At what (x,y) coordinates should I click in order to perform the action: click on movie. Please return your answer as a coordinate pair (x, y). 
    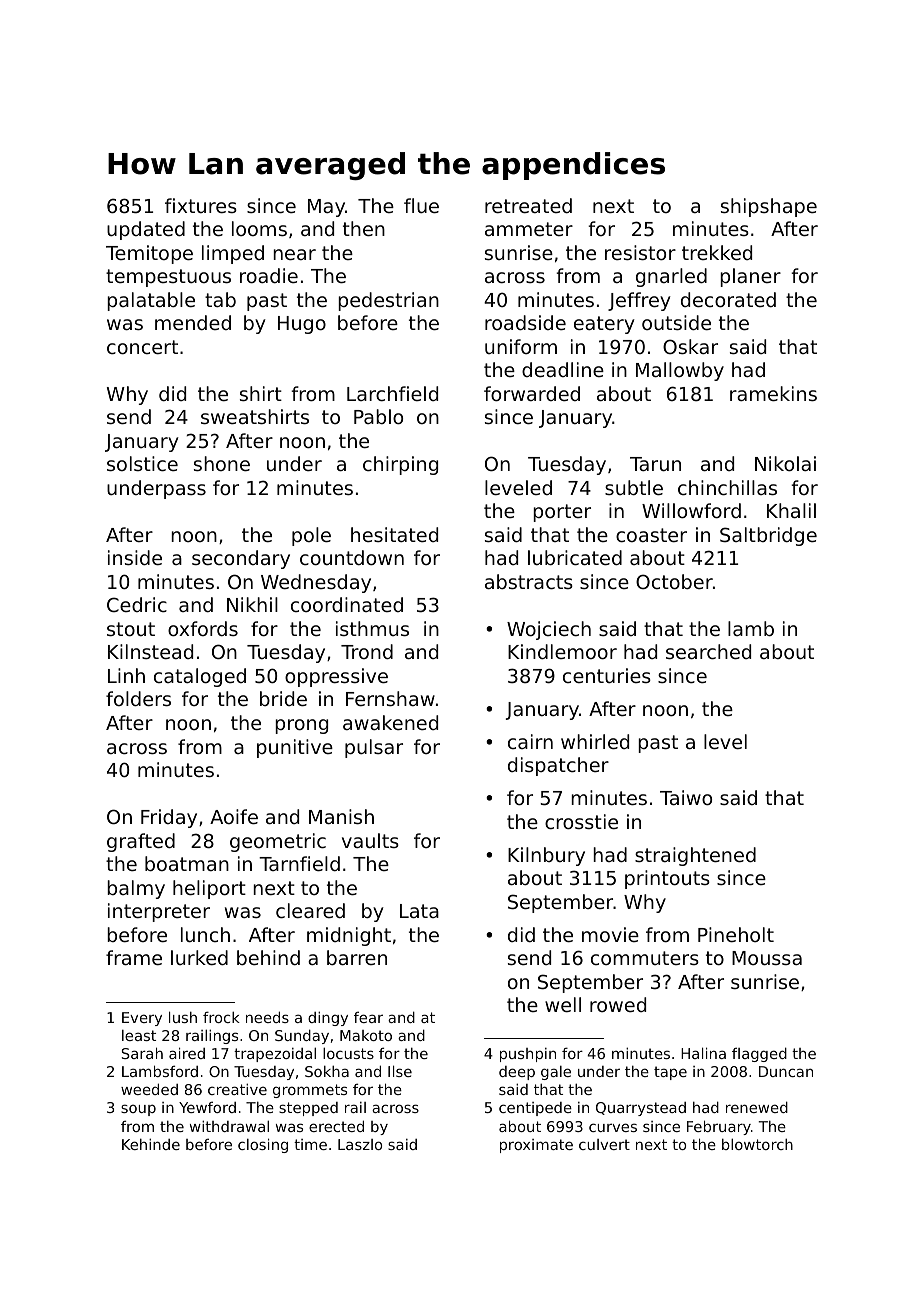
    Looking at the image, I should click on (610, 934).
